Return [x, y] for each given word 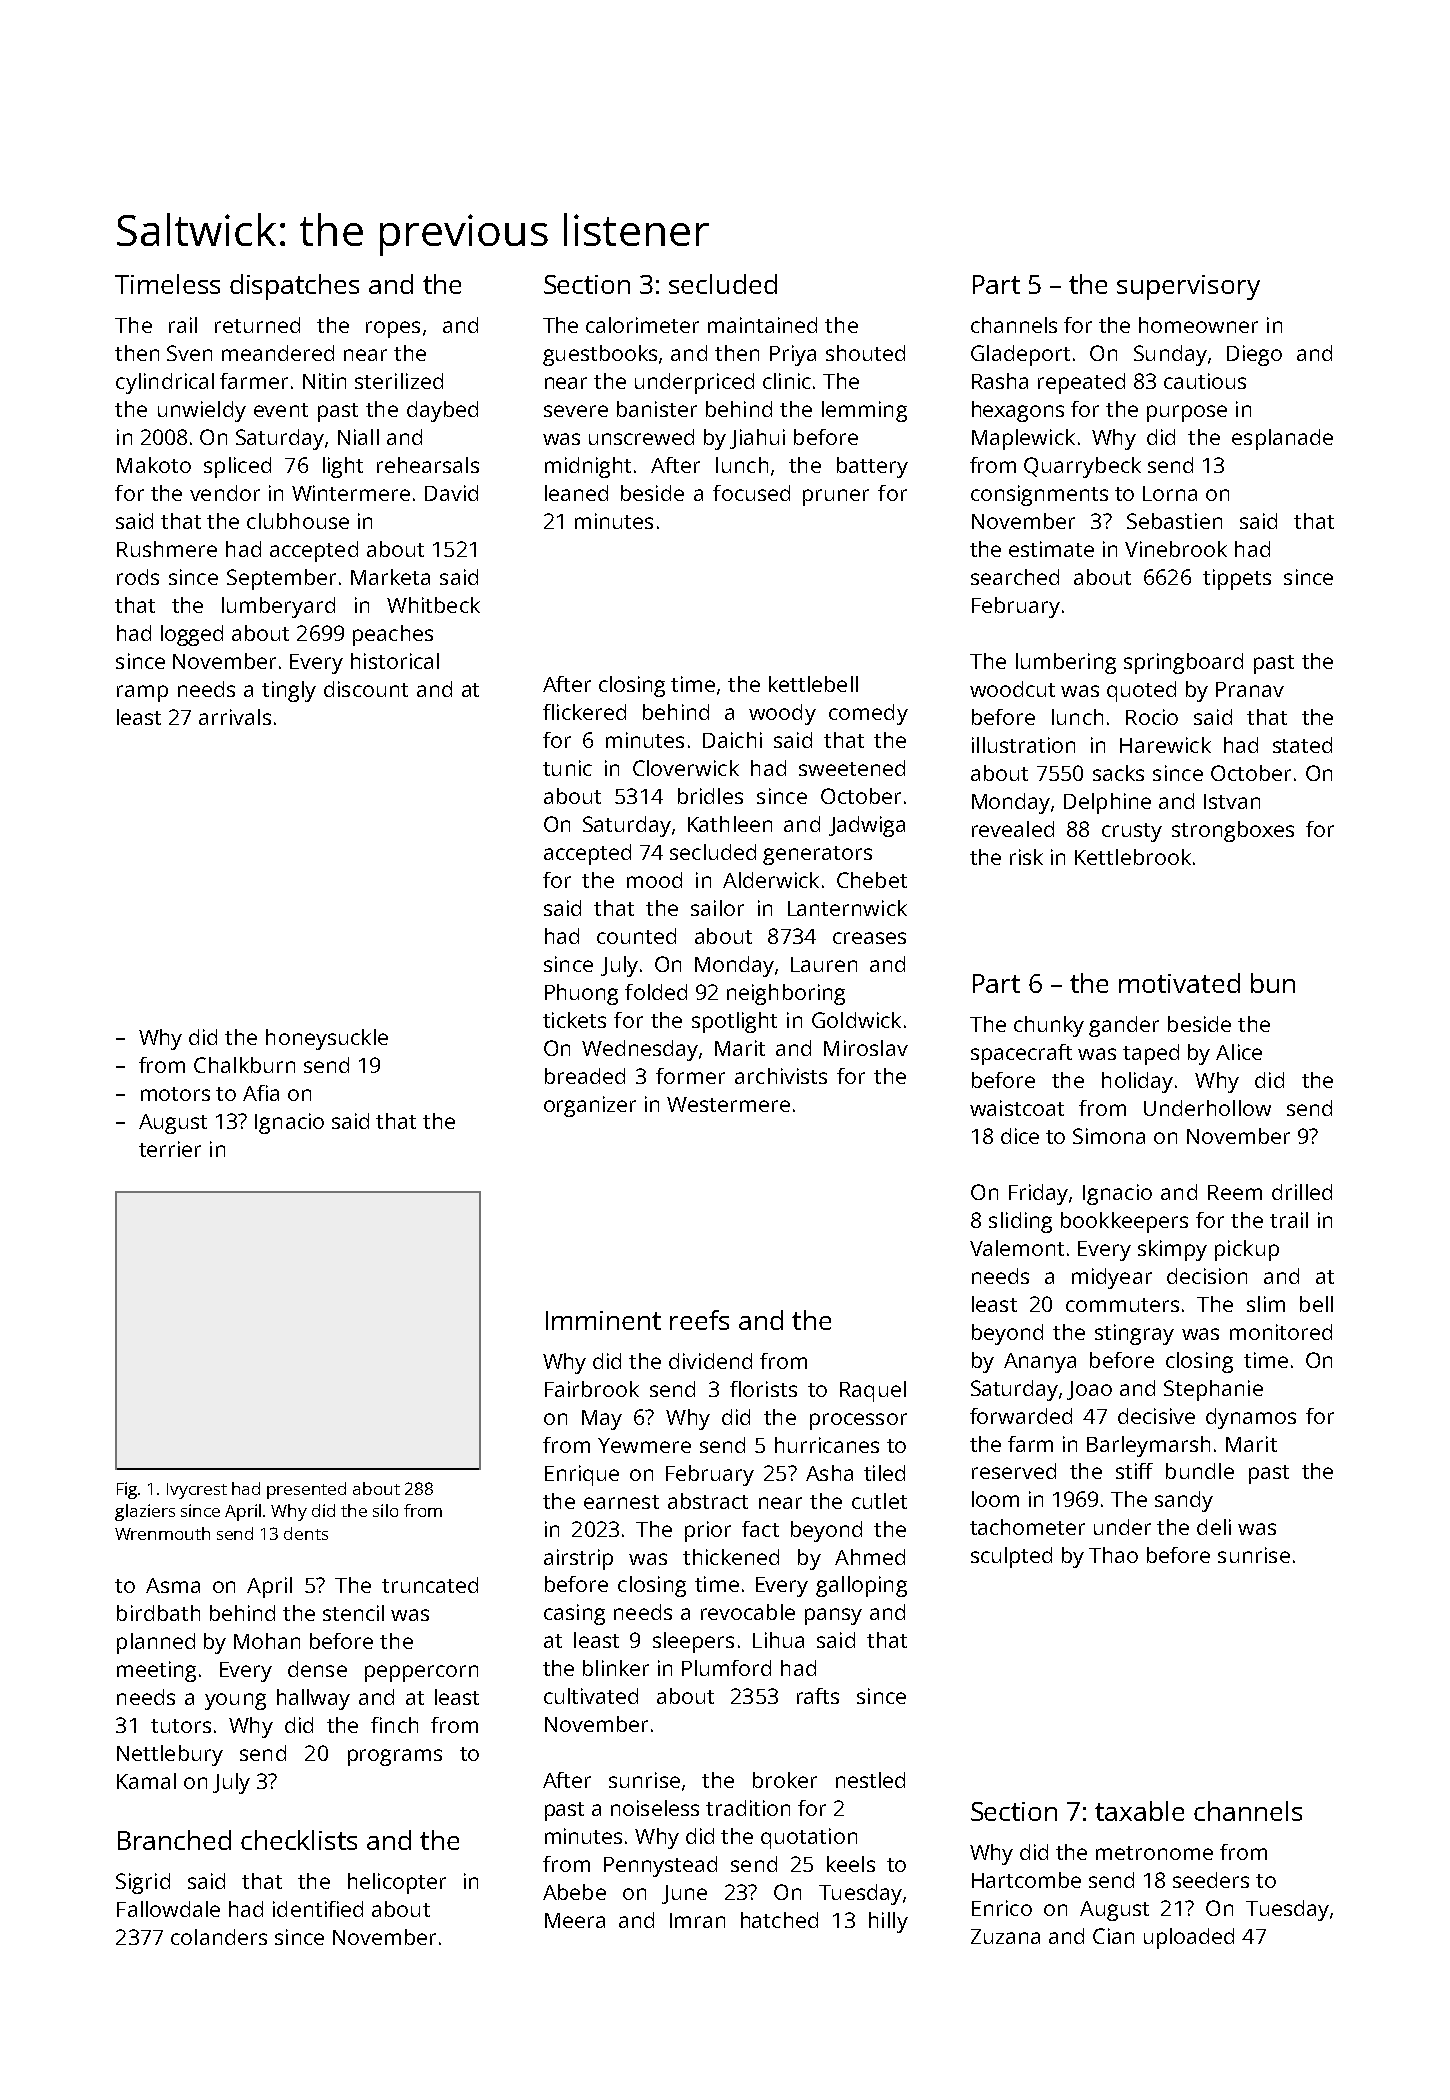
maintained [762, 325]
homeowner [1198, 325]
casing [574, 1614]
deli [1214, 1527]
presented [306, 1490]
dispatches [294, 287]
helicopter [397, 1883]
